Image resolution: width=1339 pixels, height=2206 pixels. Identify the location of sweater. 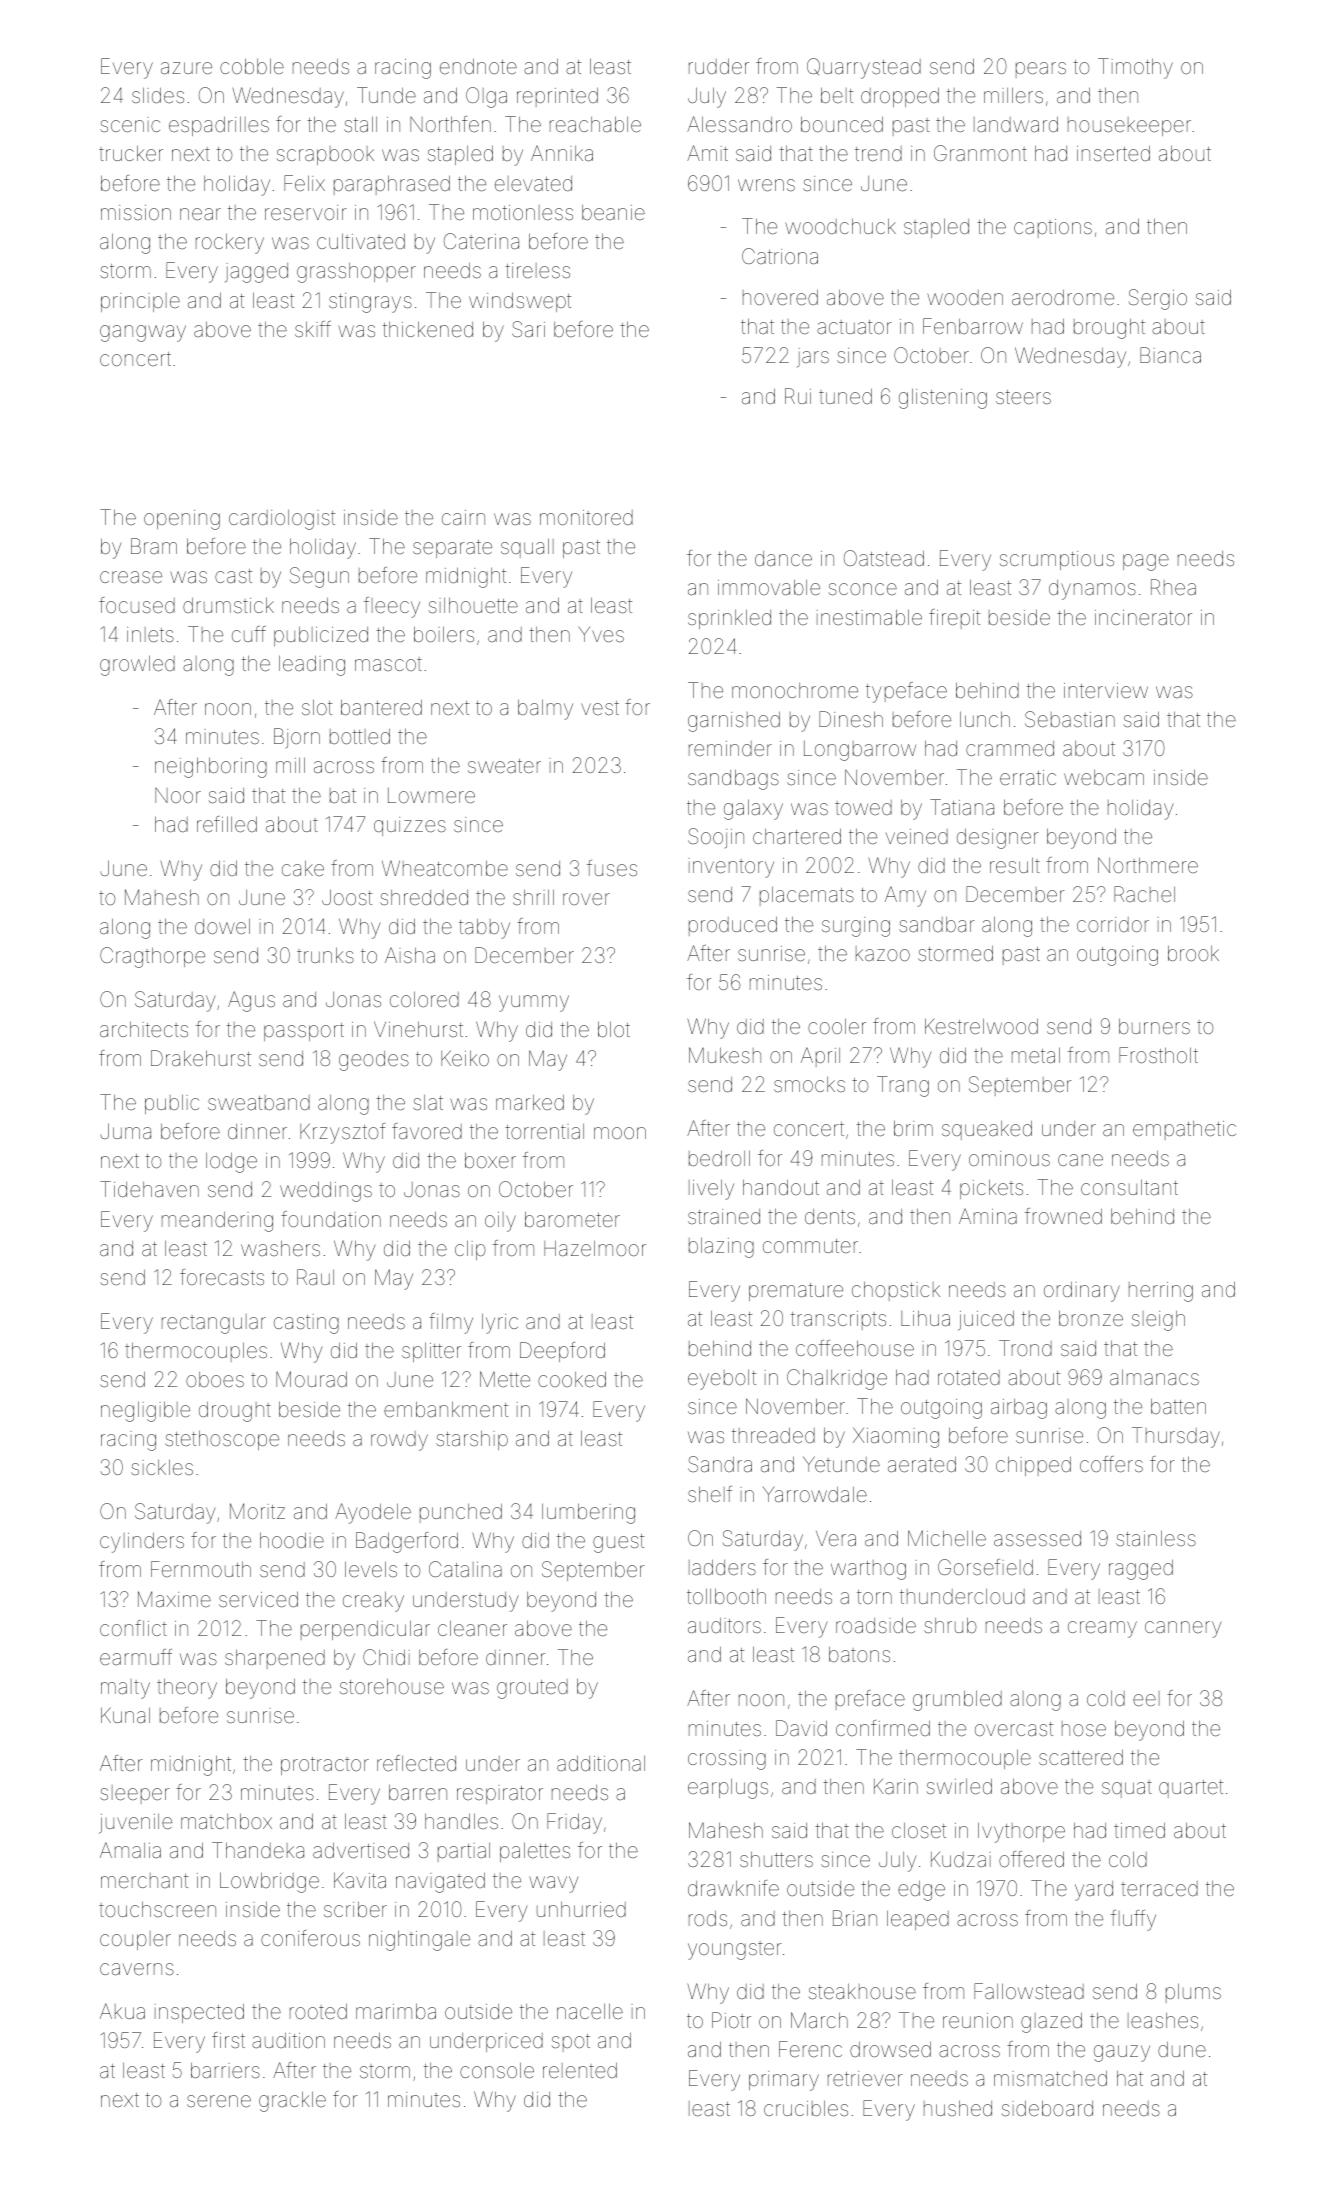
(504, 766).
